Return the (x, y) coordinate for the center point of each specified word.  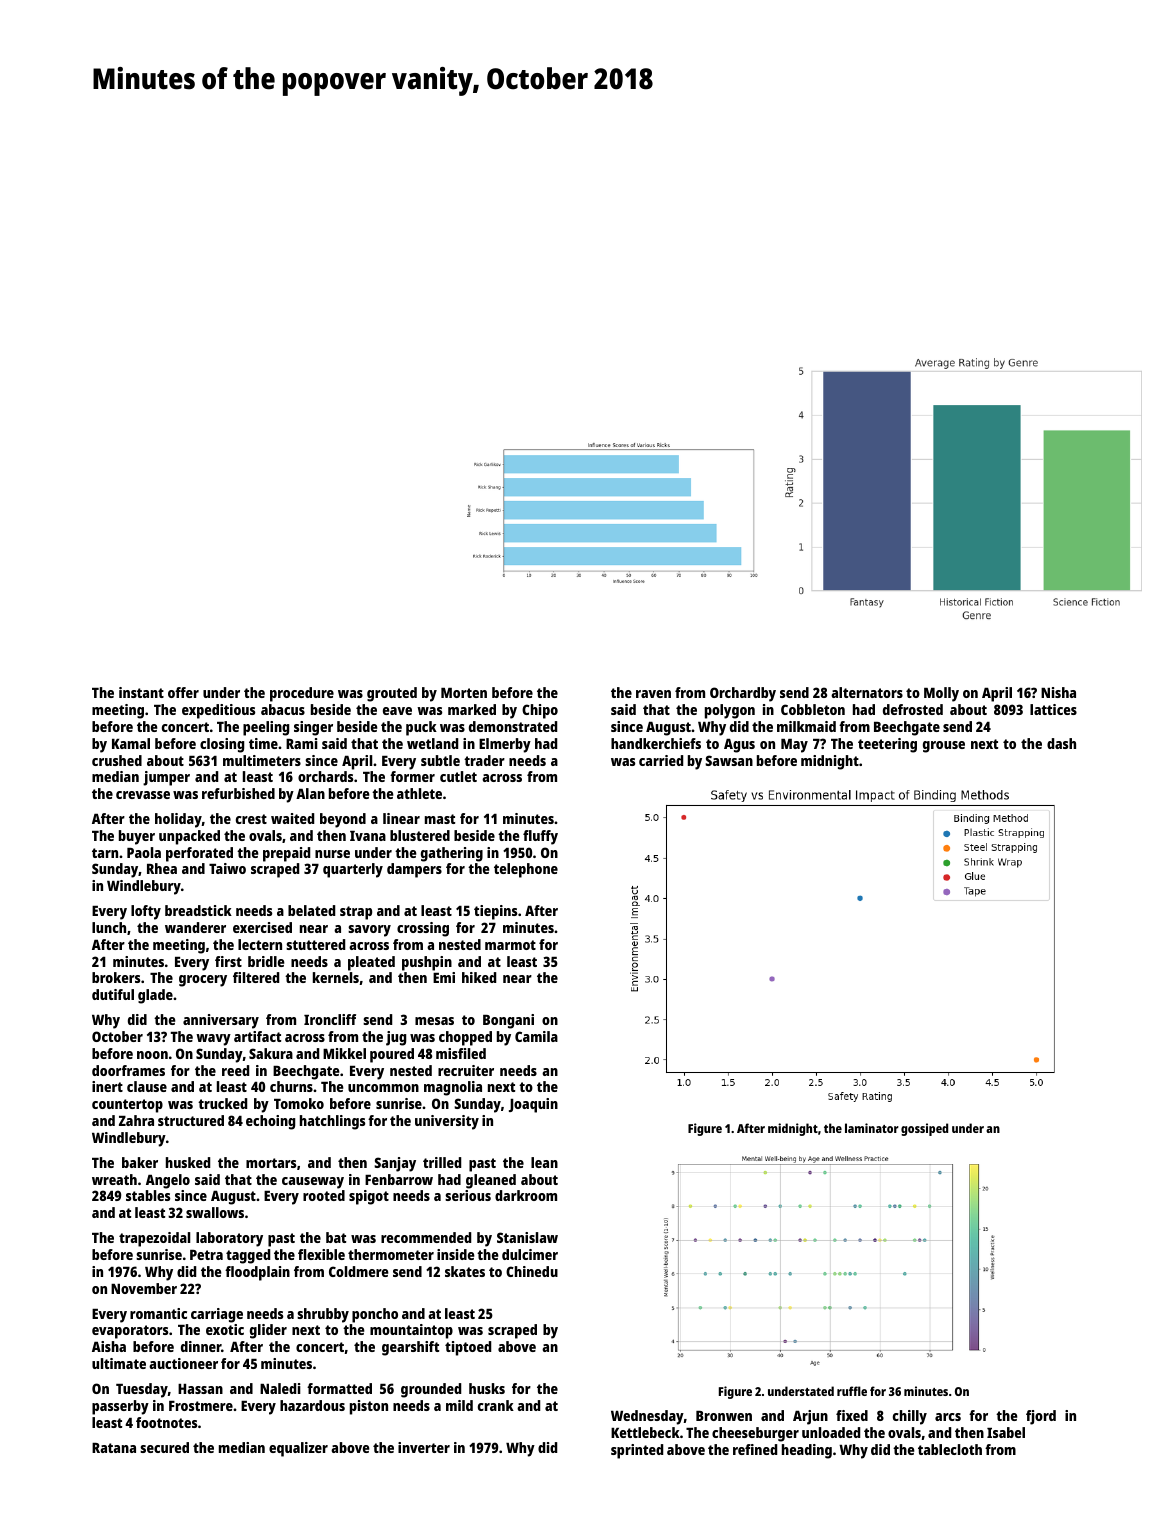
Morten (464, 693)
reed (235, 1070)
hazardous (312, 1405)
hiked (479, 977)
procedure (302, 694)
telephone (526, 870)
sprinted (637, 1451)
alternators (867, 692)
